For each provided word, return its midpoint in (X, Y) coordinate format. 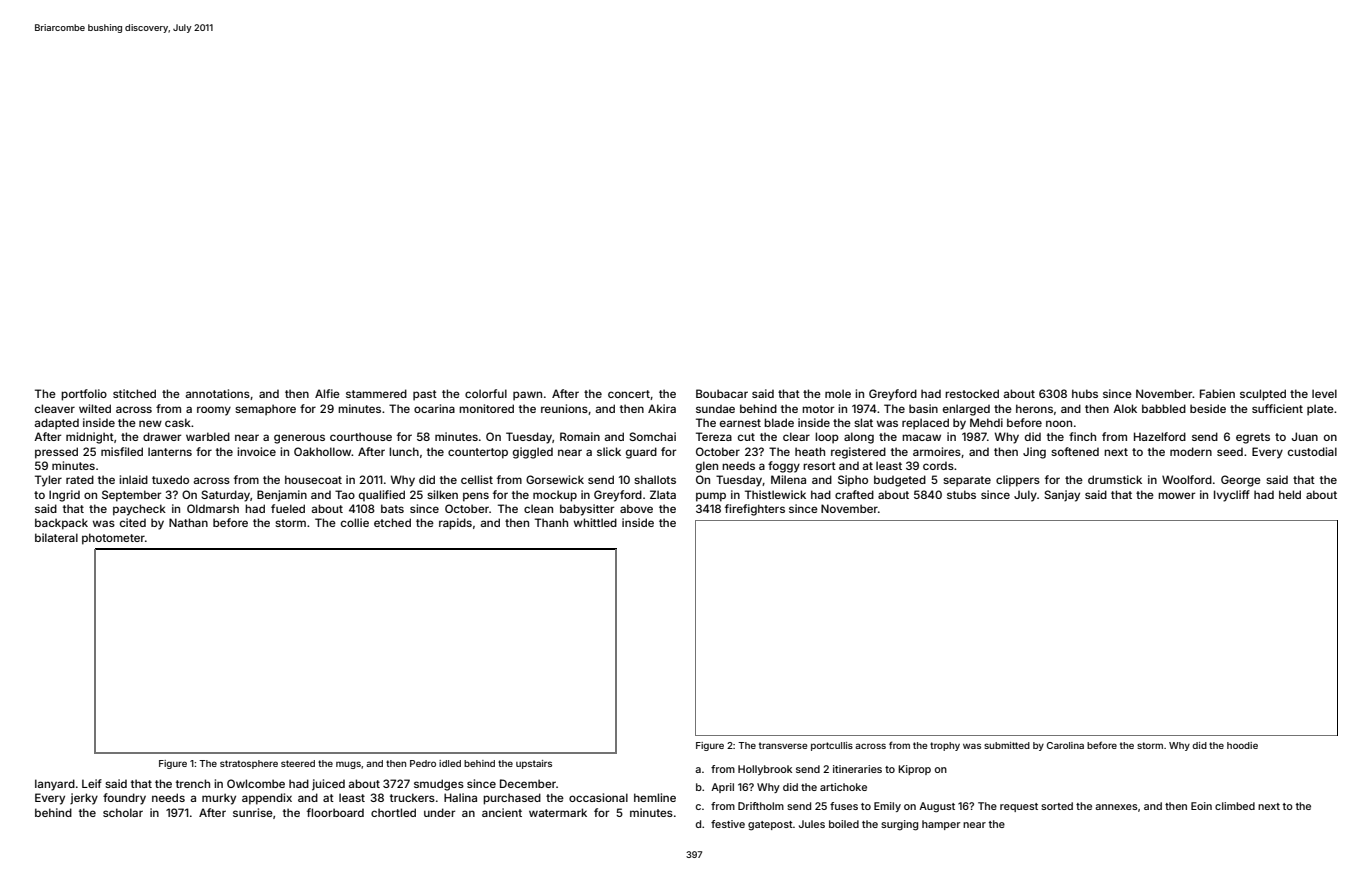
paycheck (139, 510)
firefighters (755, 510)
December (528, 783)
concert (629, 394)
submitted (1007, 745)
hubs (1085, 393)
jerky (84, 799)
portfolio (84, 395)
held (1290, 494)
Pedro (423, 763)
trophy (945, 746)
